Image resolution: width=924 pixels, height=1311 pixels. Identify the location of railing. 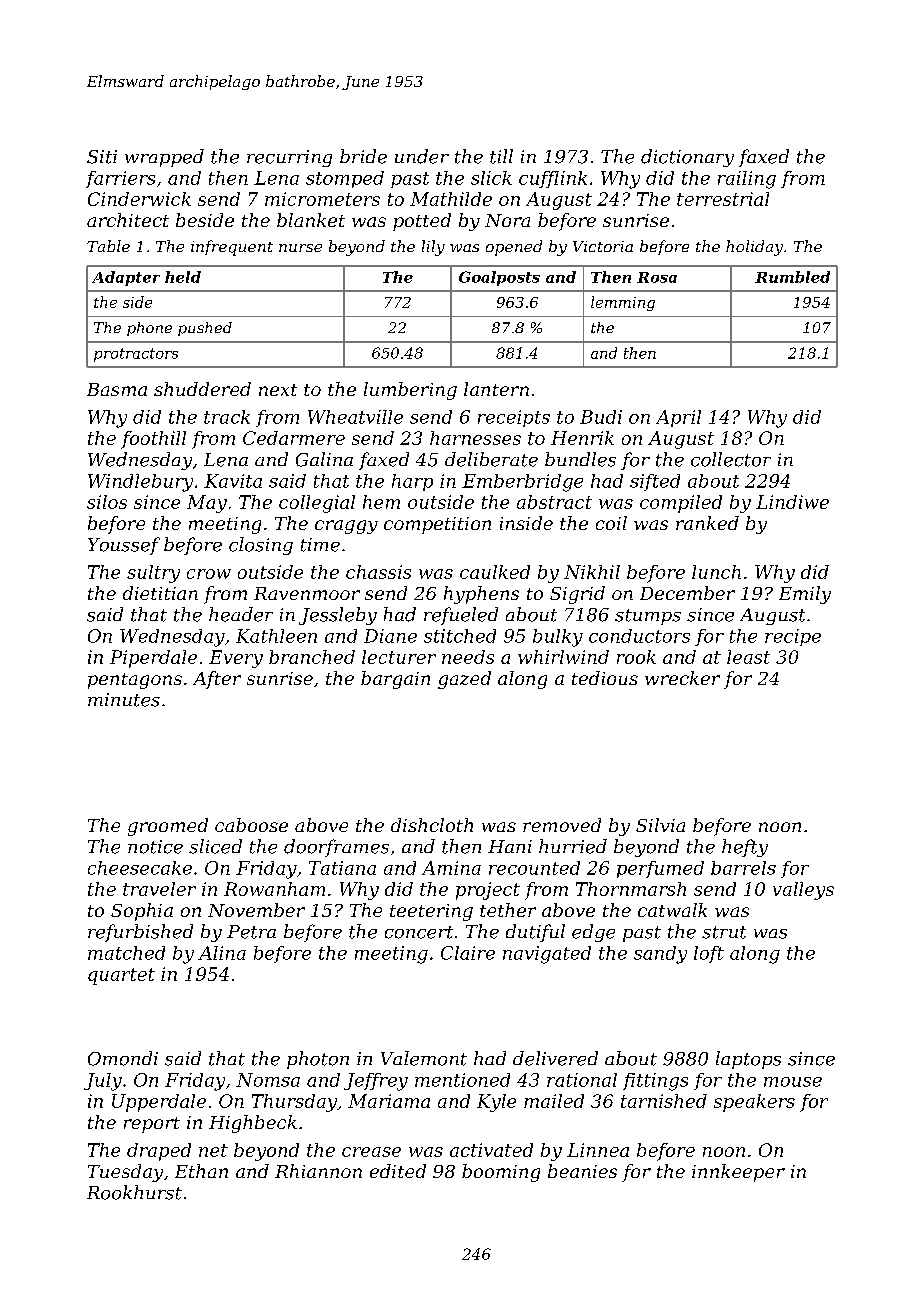
(747, 180).
